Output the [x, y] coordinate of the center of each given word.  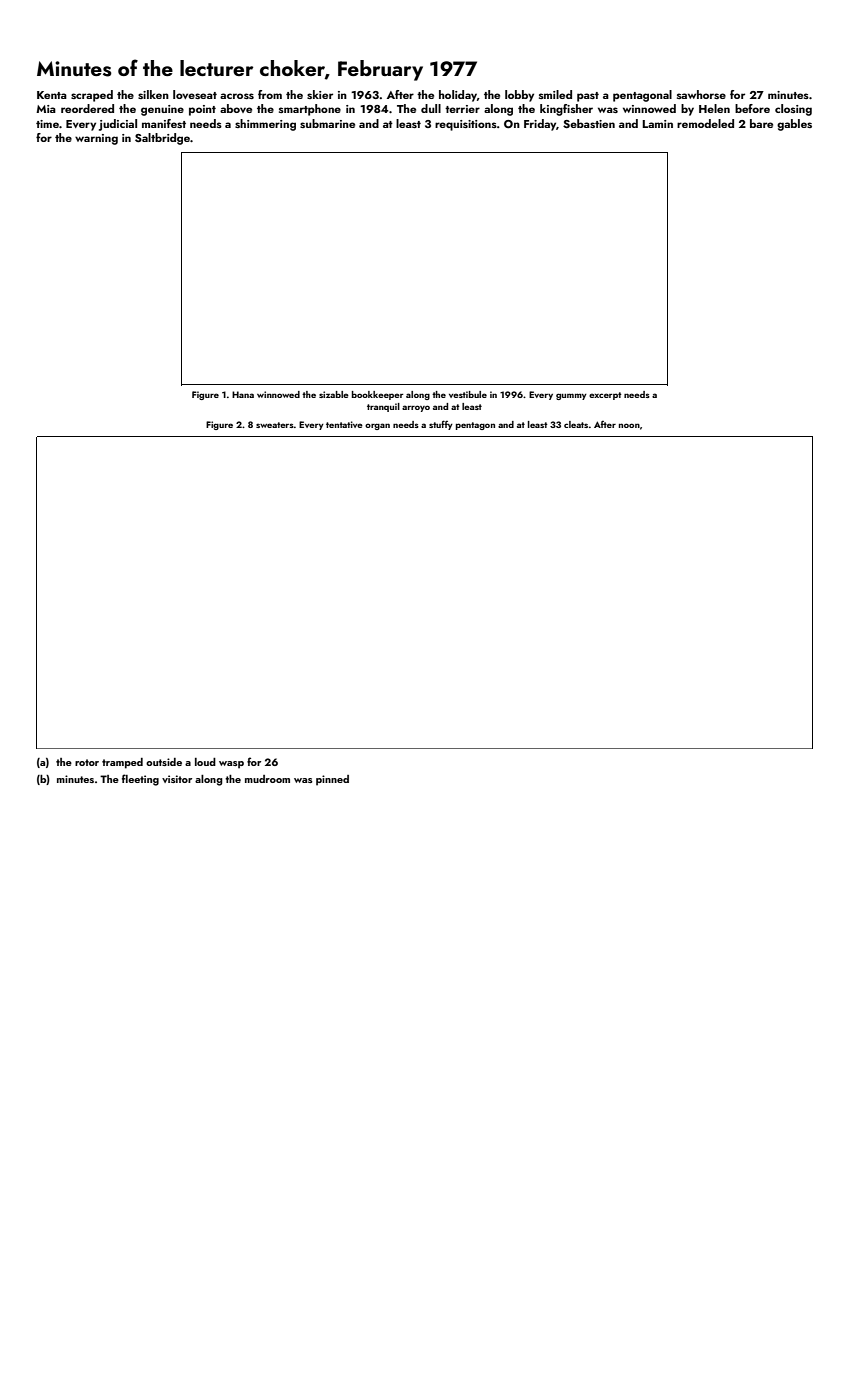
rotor [87, 762]
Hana [243, 394]
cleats [576, 424]
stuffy [441, 425]
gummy [571, 396]
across [237, 96]
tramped [122, 763]
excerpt [605, 396]
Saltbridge [162, 139]
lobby [519, 96]
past [588, 97]
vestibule [468, 394]
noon [629, 425]
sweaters [275, 425]
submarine [327, 123]
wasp [231, 765]
